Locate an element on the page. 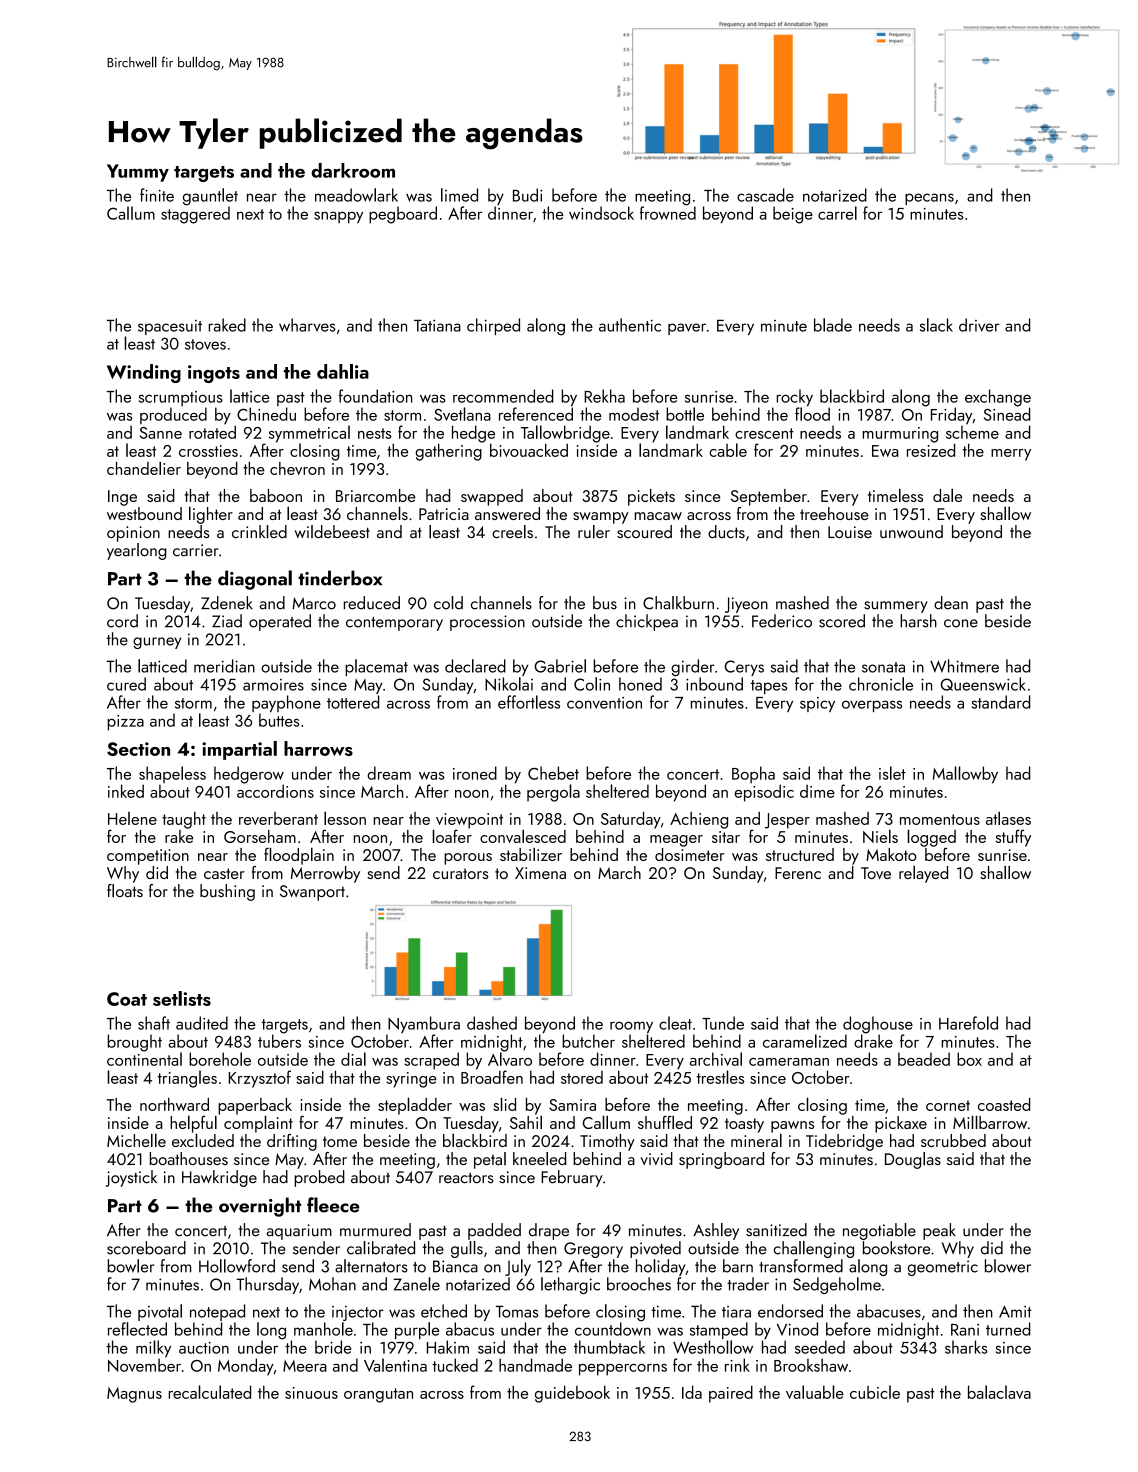 This page has width=1138, height=1472. atlases is located at coordinates (1008, 818).
